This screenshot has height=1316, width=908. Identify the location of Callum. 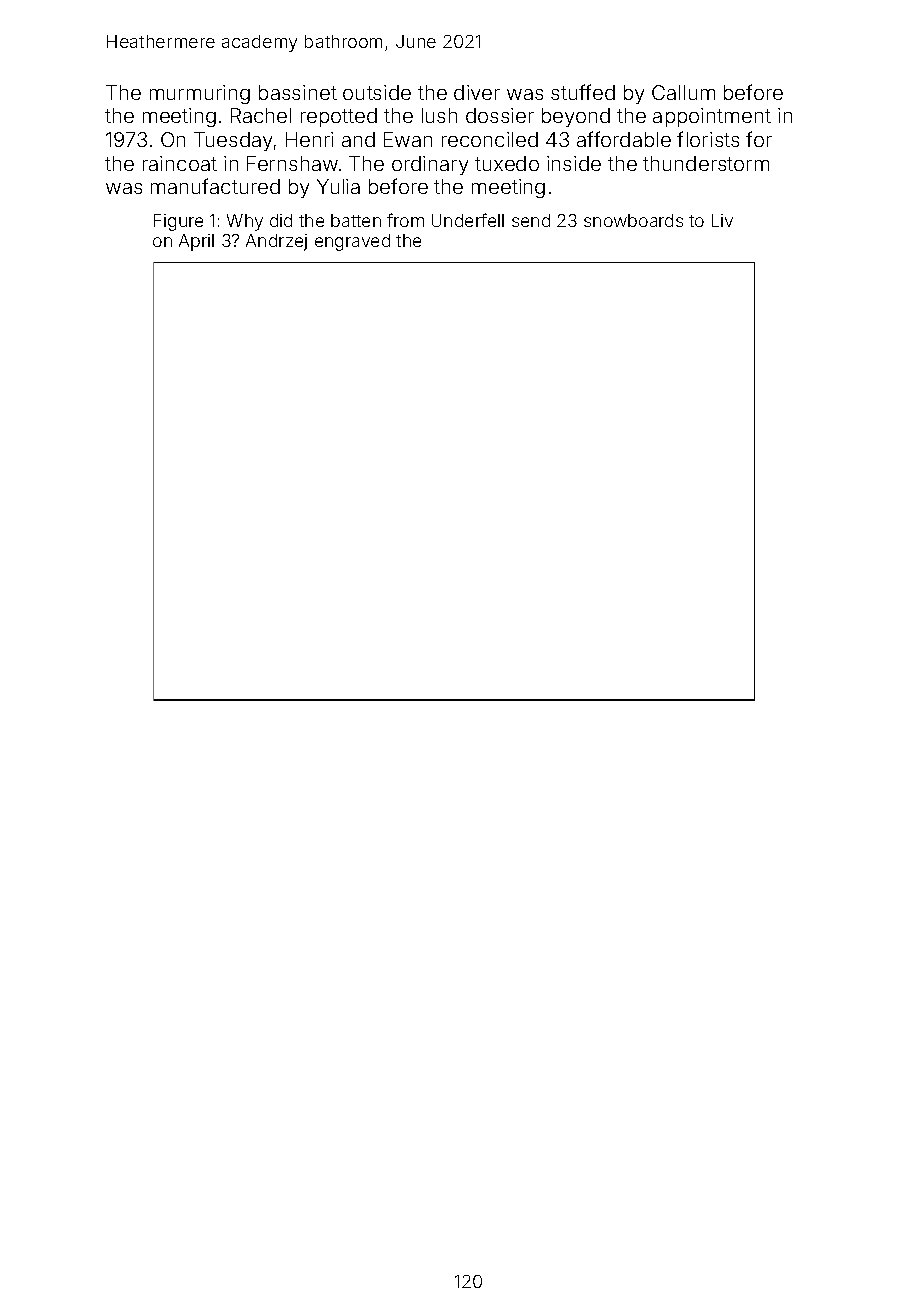
(683, 92).
